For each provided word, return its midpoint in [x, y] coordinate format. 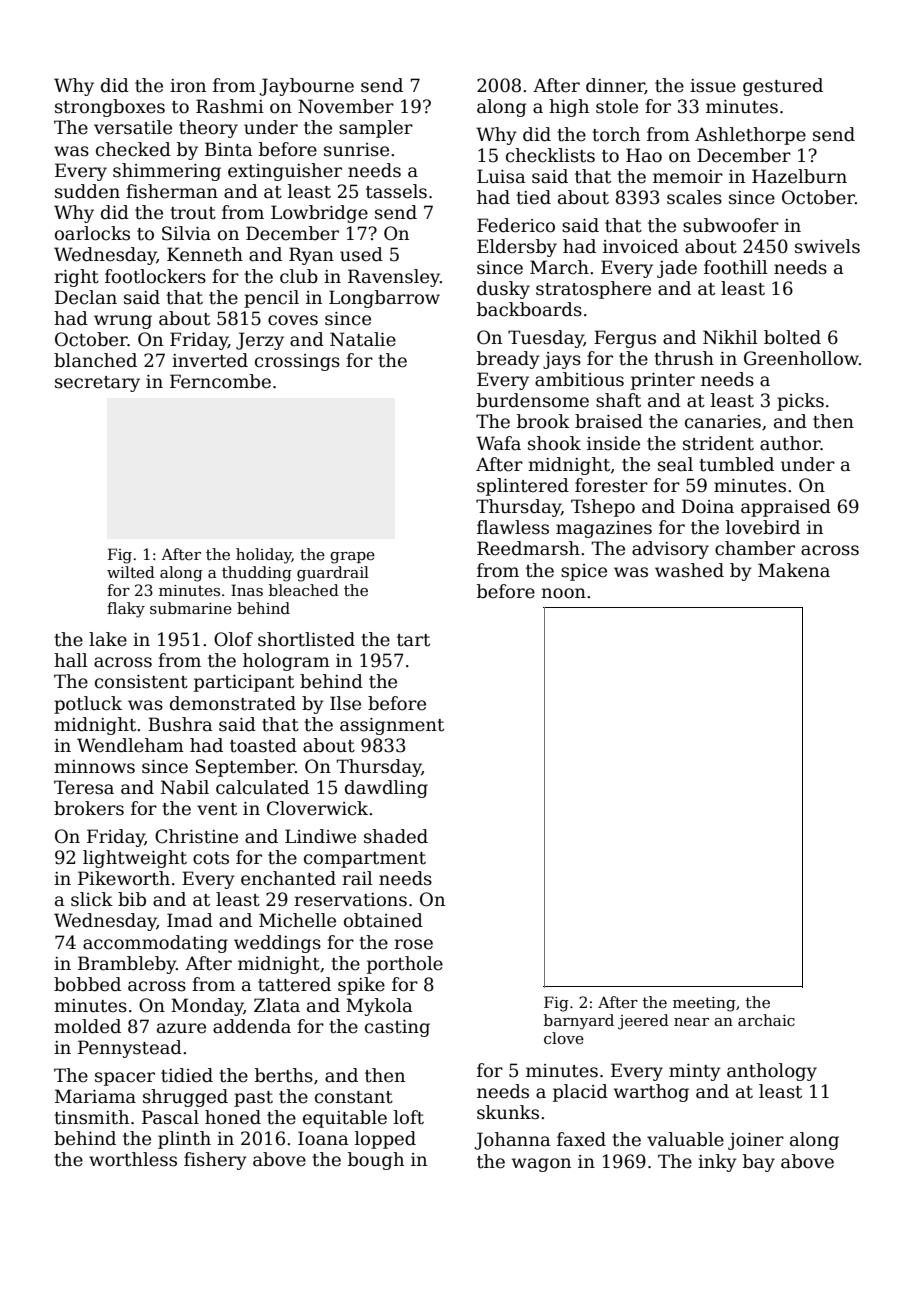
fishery [215, 1161]
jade [677, 269]
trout [193, 213]
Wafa [498, 443]
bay [759, 1163]
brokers [89, 808]
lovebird [763, 527]
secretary [97, 384]
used [361, 254]
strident [718, 443]
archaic [766, 1020]
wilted [131, 572]
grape [352, 558]
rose [413, 944]
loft [409, 1117]
